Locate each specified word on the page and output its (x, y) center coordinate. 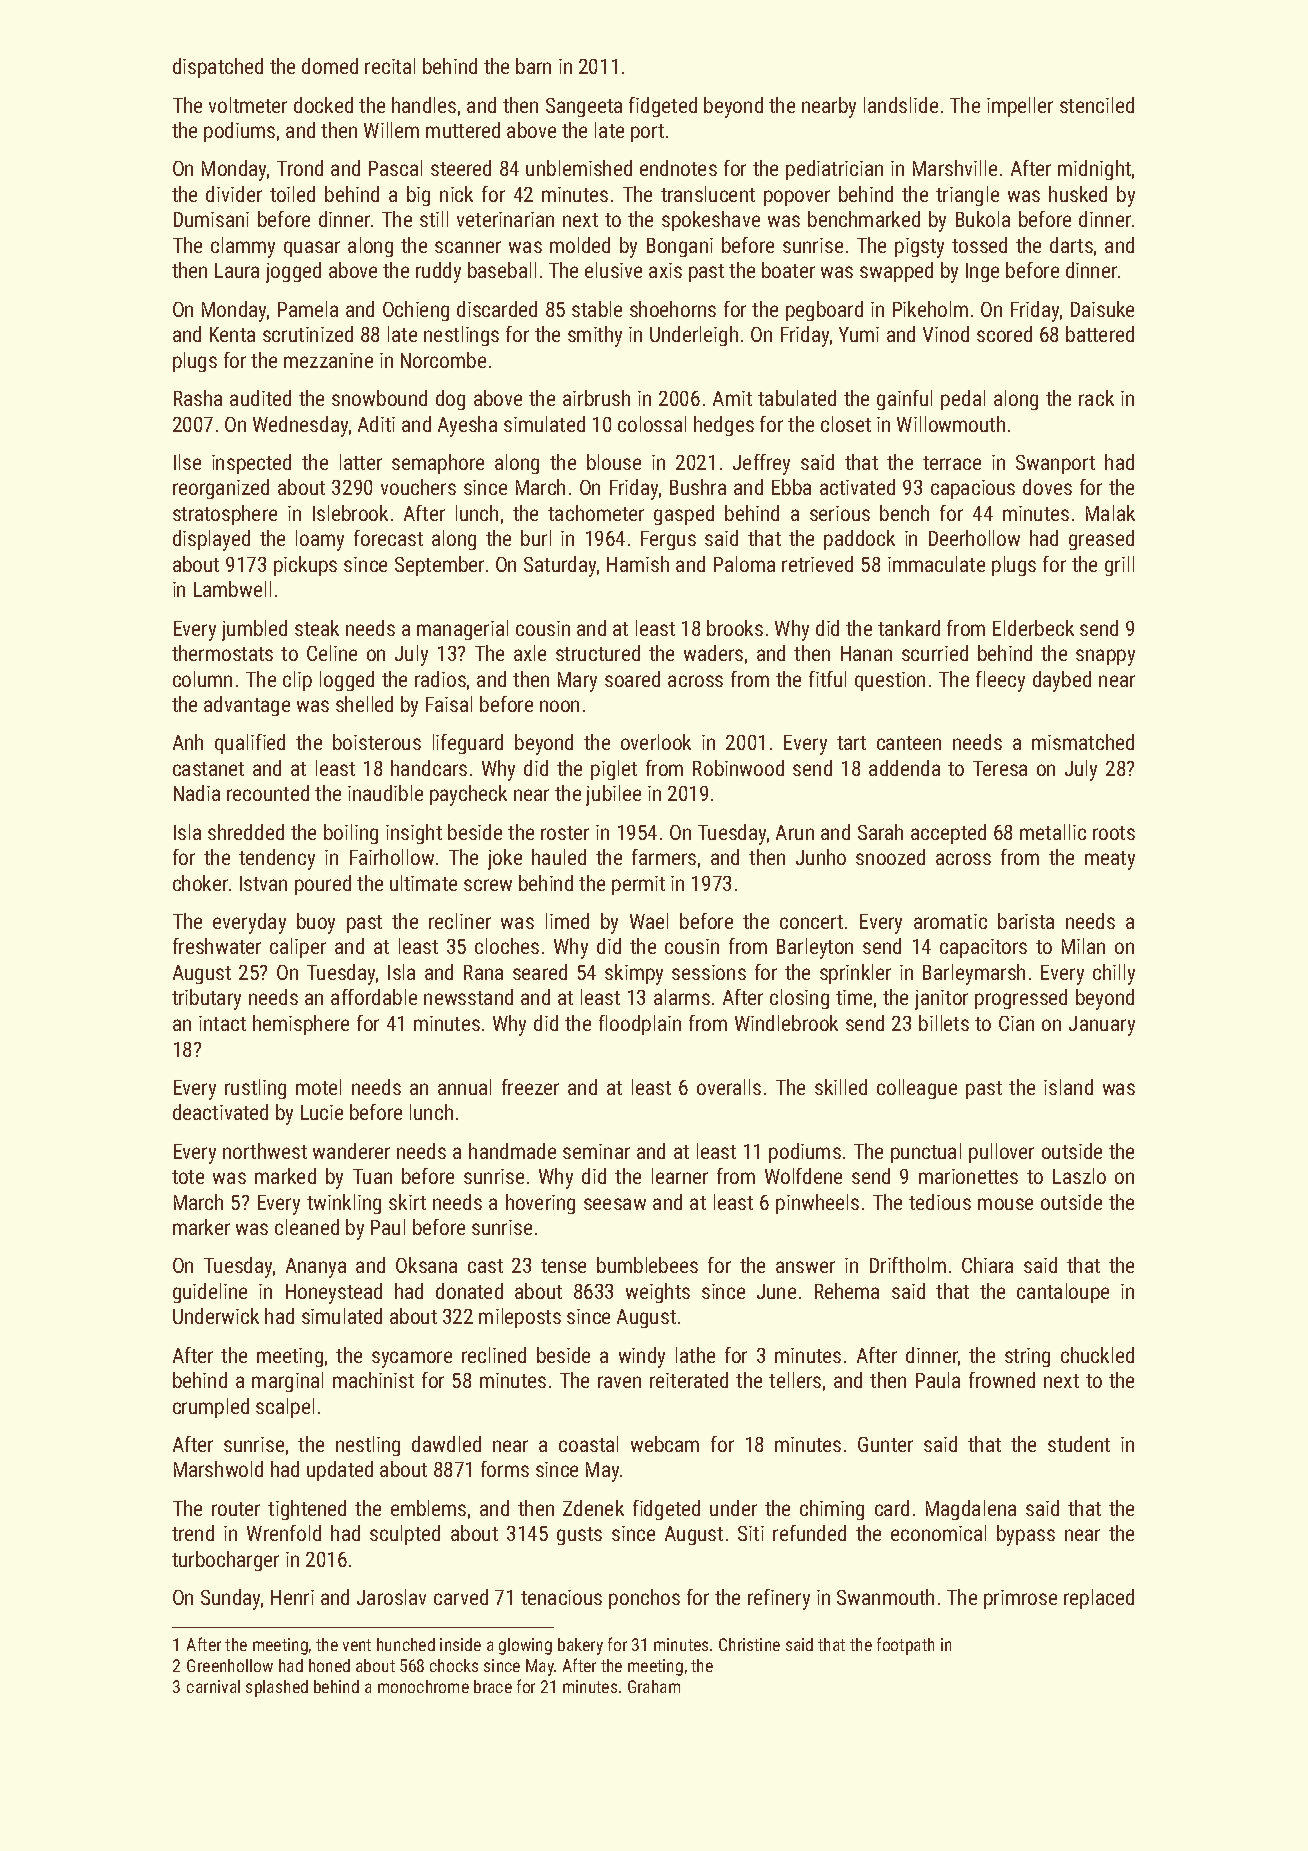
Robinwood (738, 768)
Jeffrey (761, 464)
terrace (952, 463)
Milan (1083, 946)
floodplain (640, 1025)
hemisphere (301, 1025)
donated (469, 1291)
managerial (462, 630)
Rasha (198, 398)
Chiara (987, 1265)
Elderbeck (1033, 628)
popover (797, 198)
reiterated (689, 1380)
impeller (1020, 107)
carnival (213, 1686)
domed (330, 66)
